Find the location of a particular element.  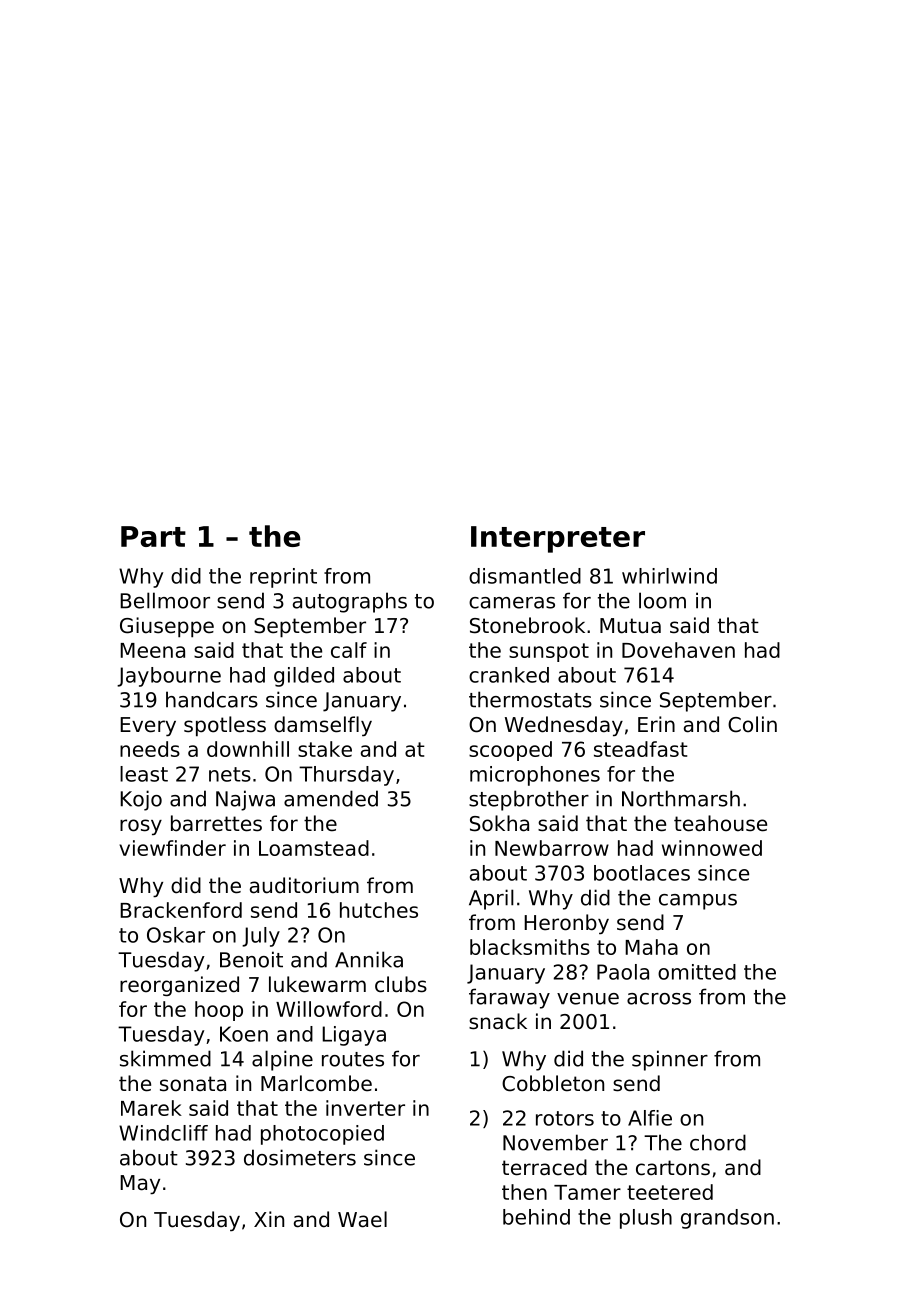

across is located at coordinates (659, 999).
